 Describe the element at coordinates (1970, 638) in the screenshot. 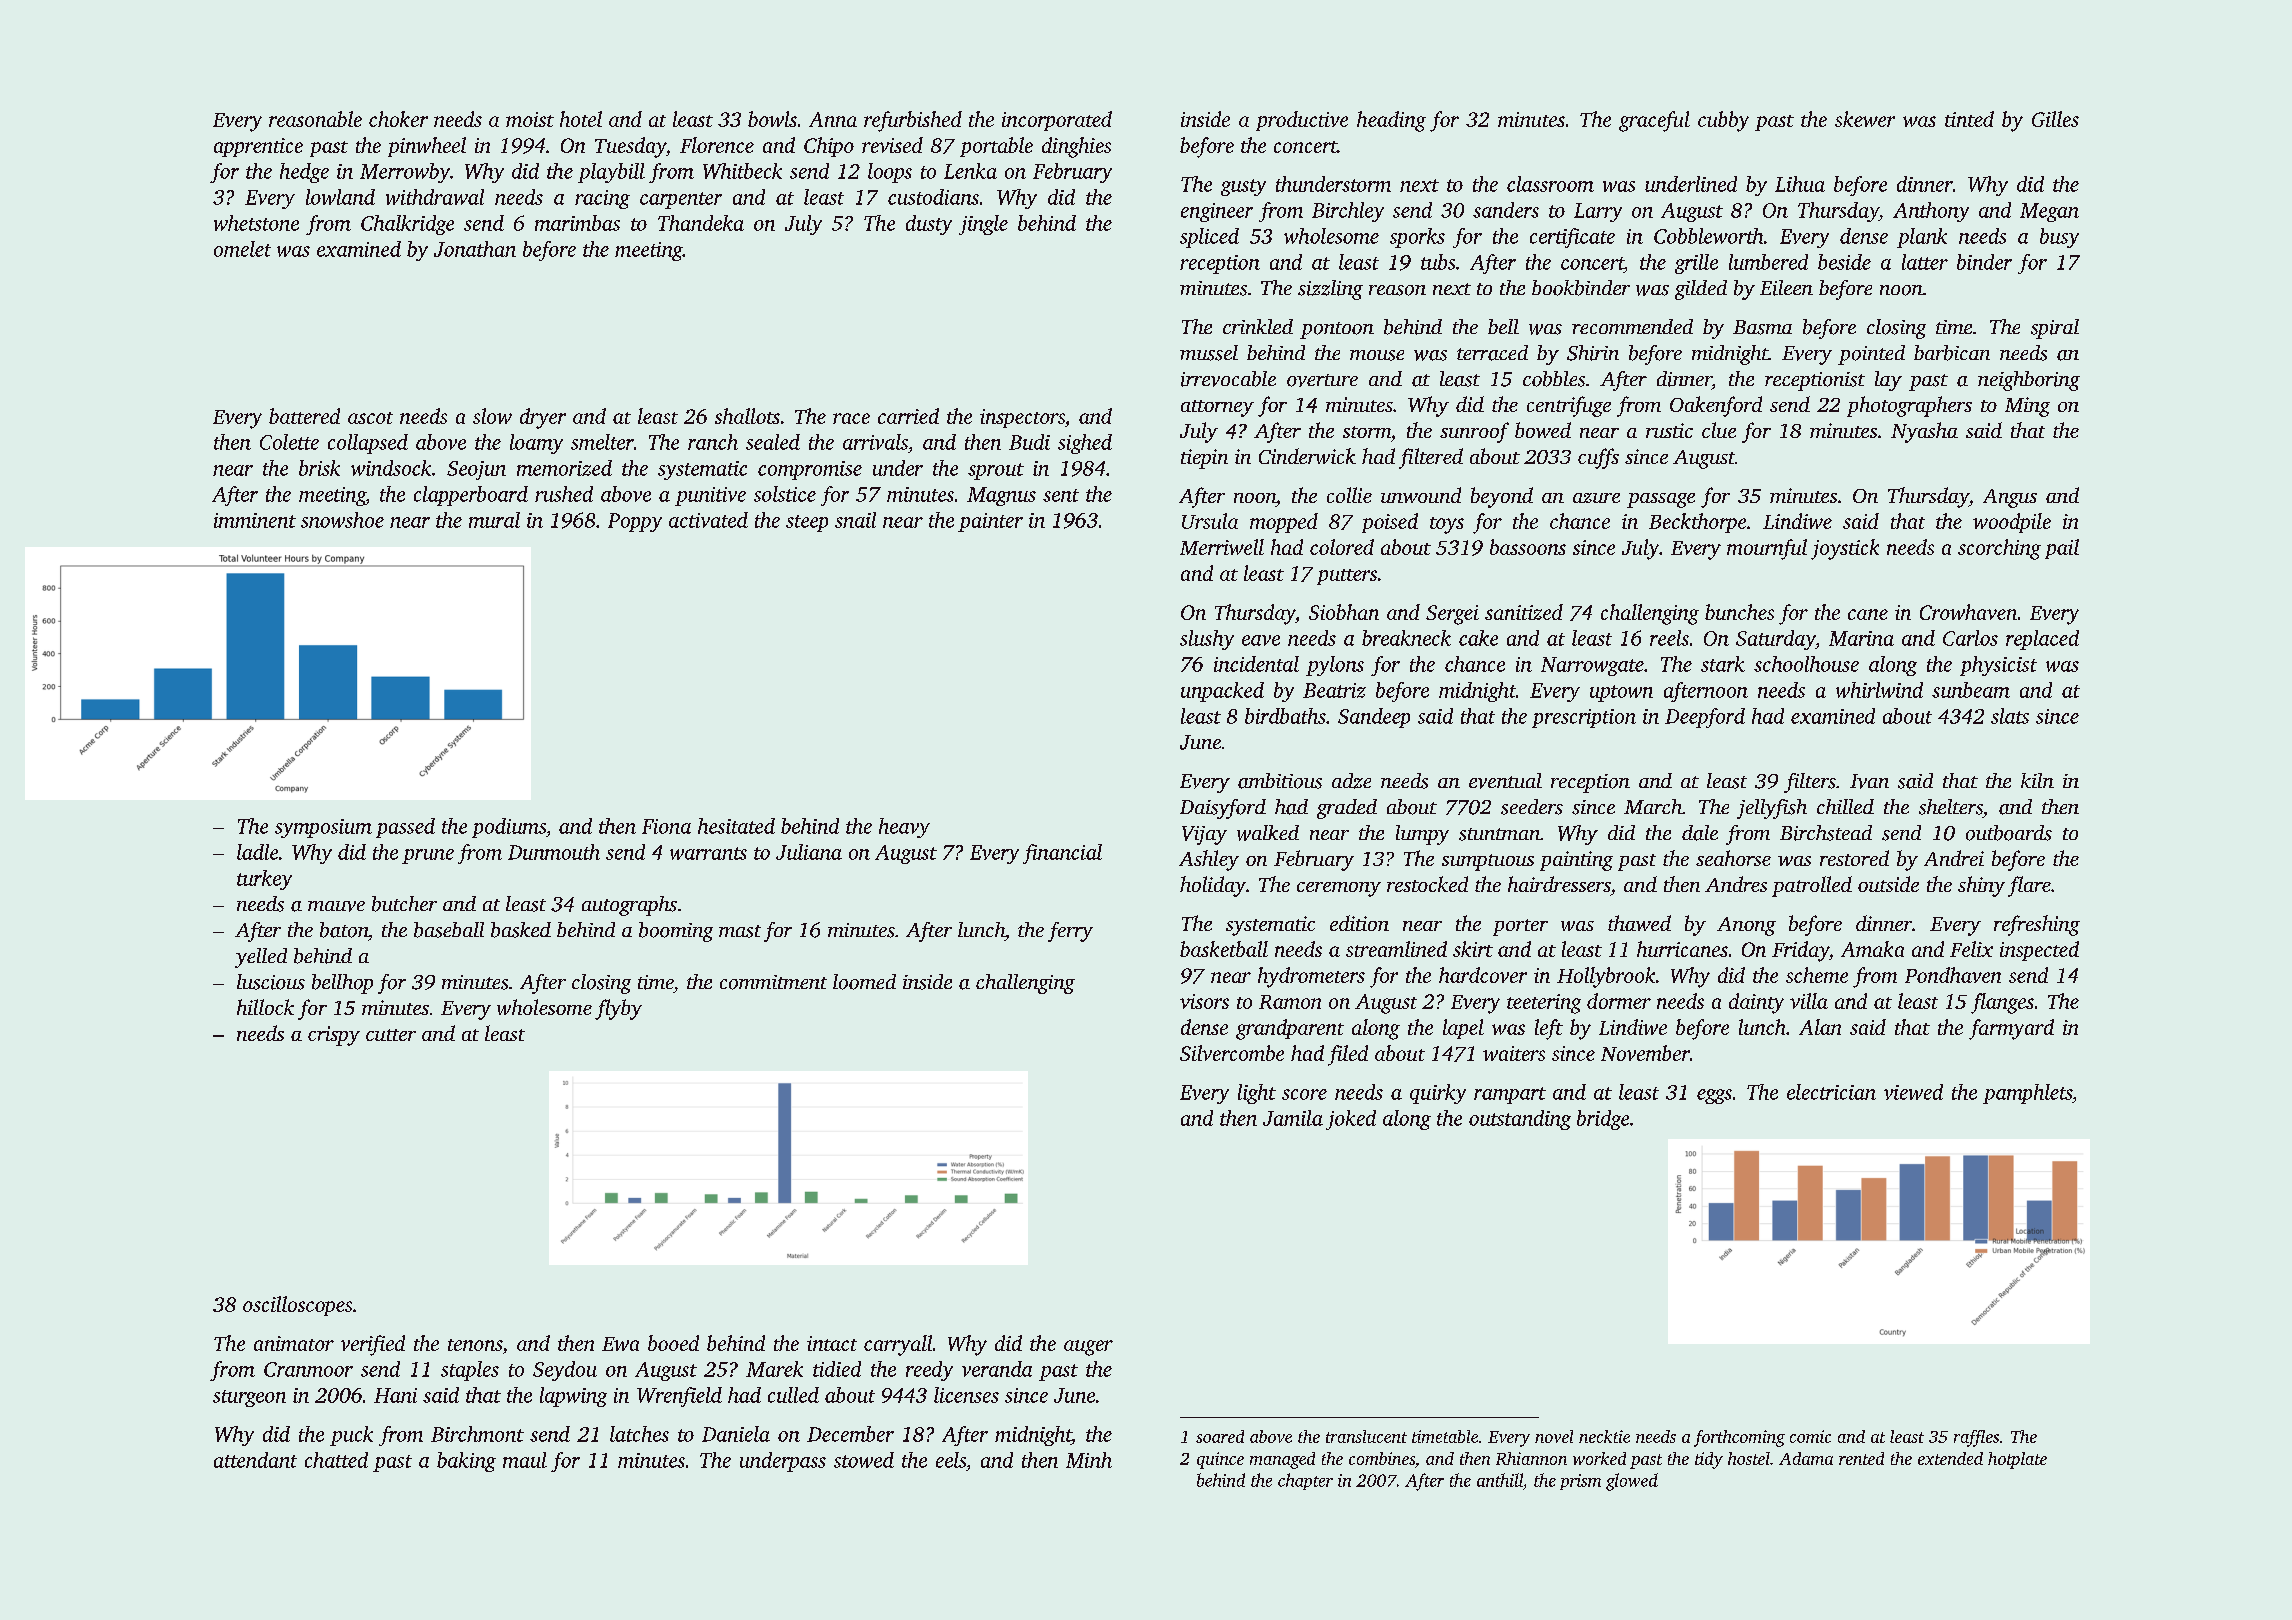

I see `Carlos` at that location.
